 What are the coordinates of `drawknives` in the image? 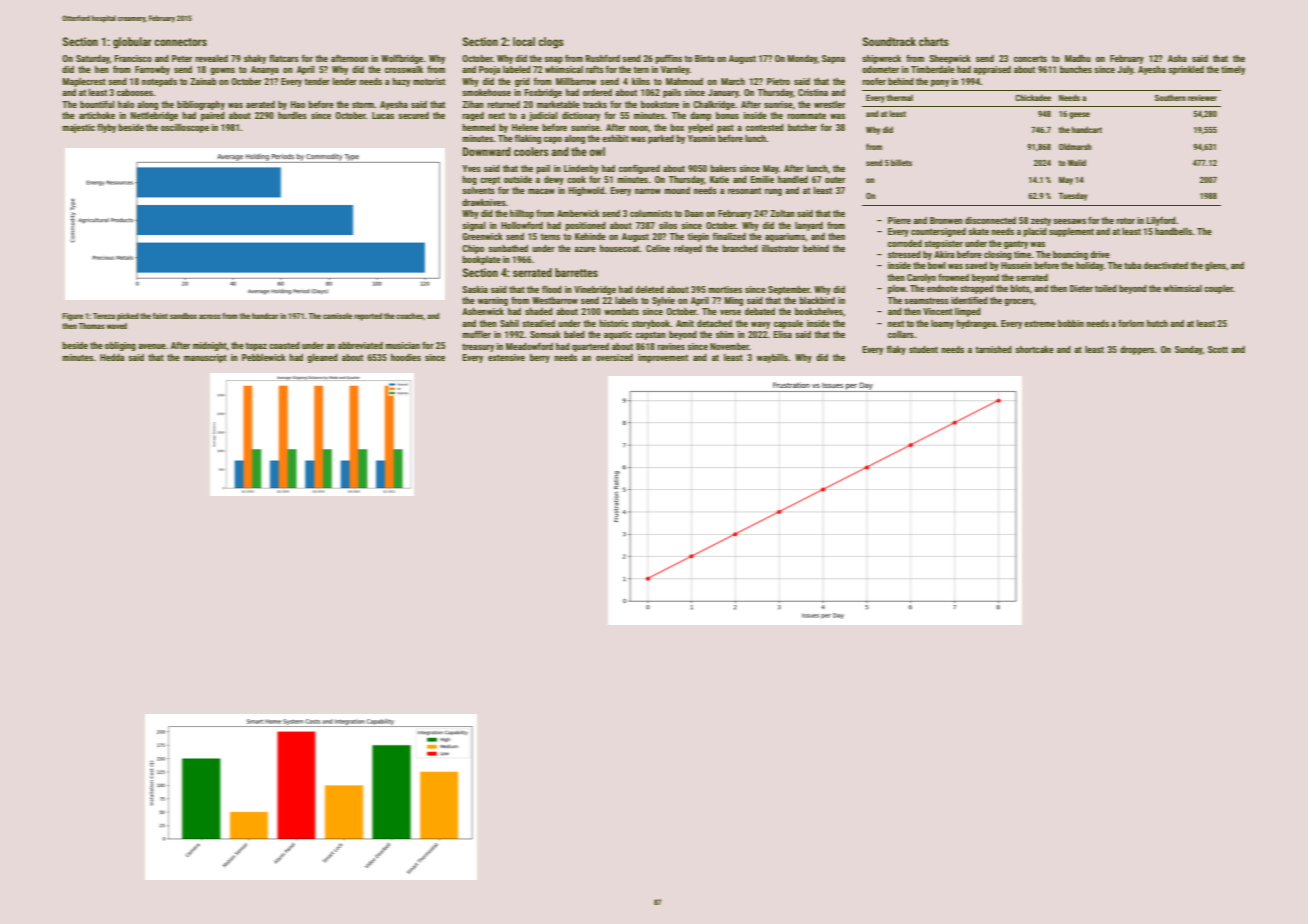 It's located at (484, 202).
